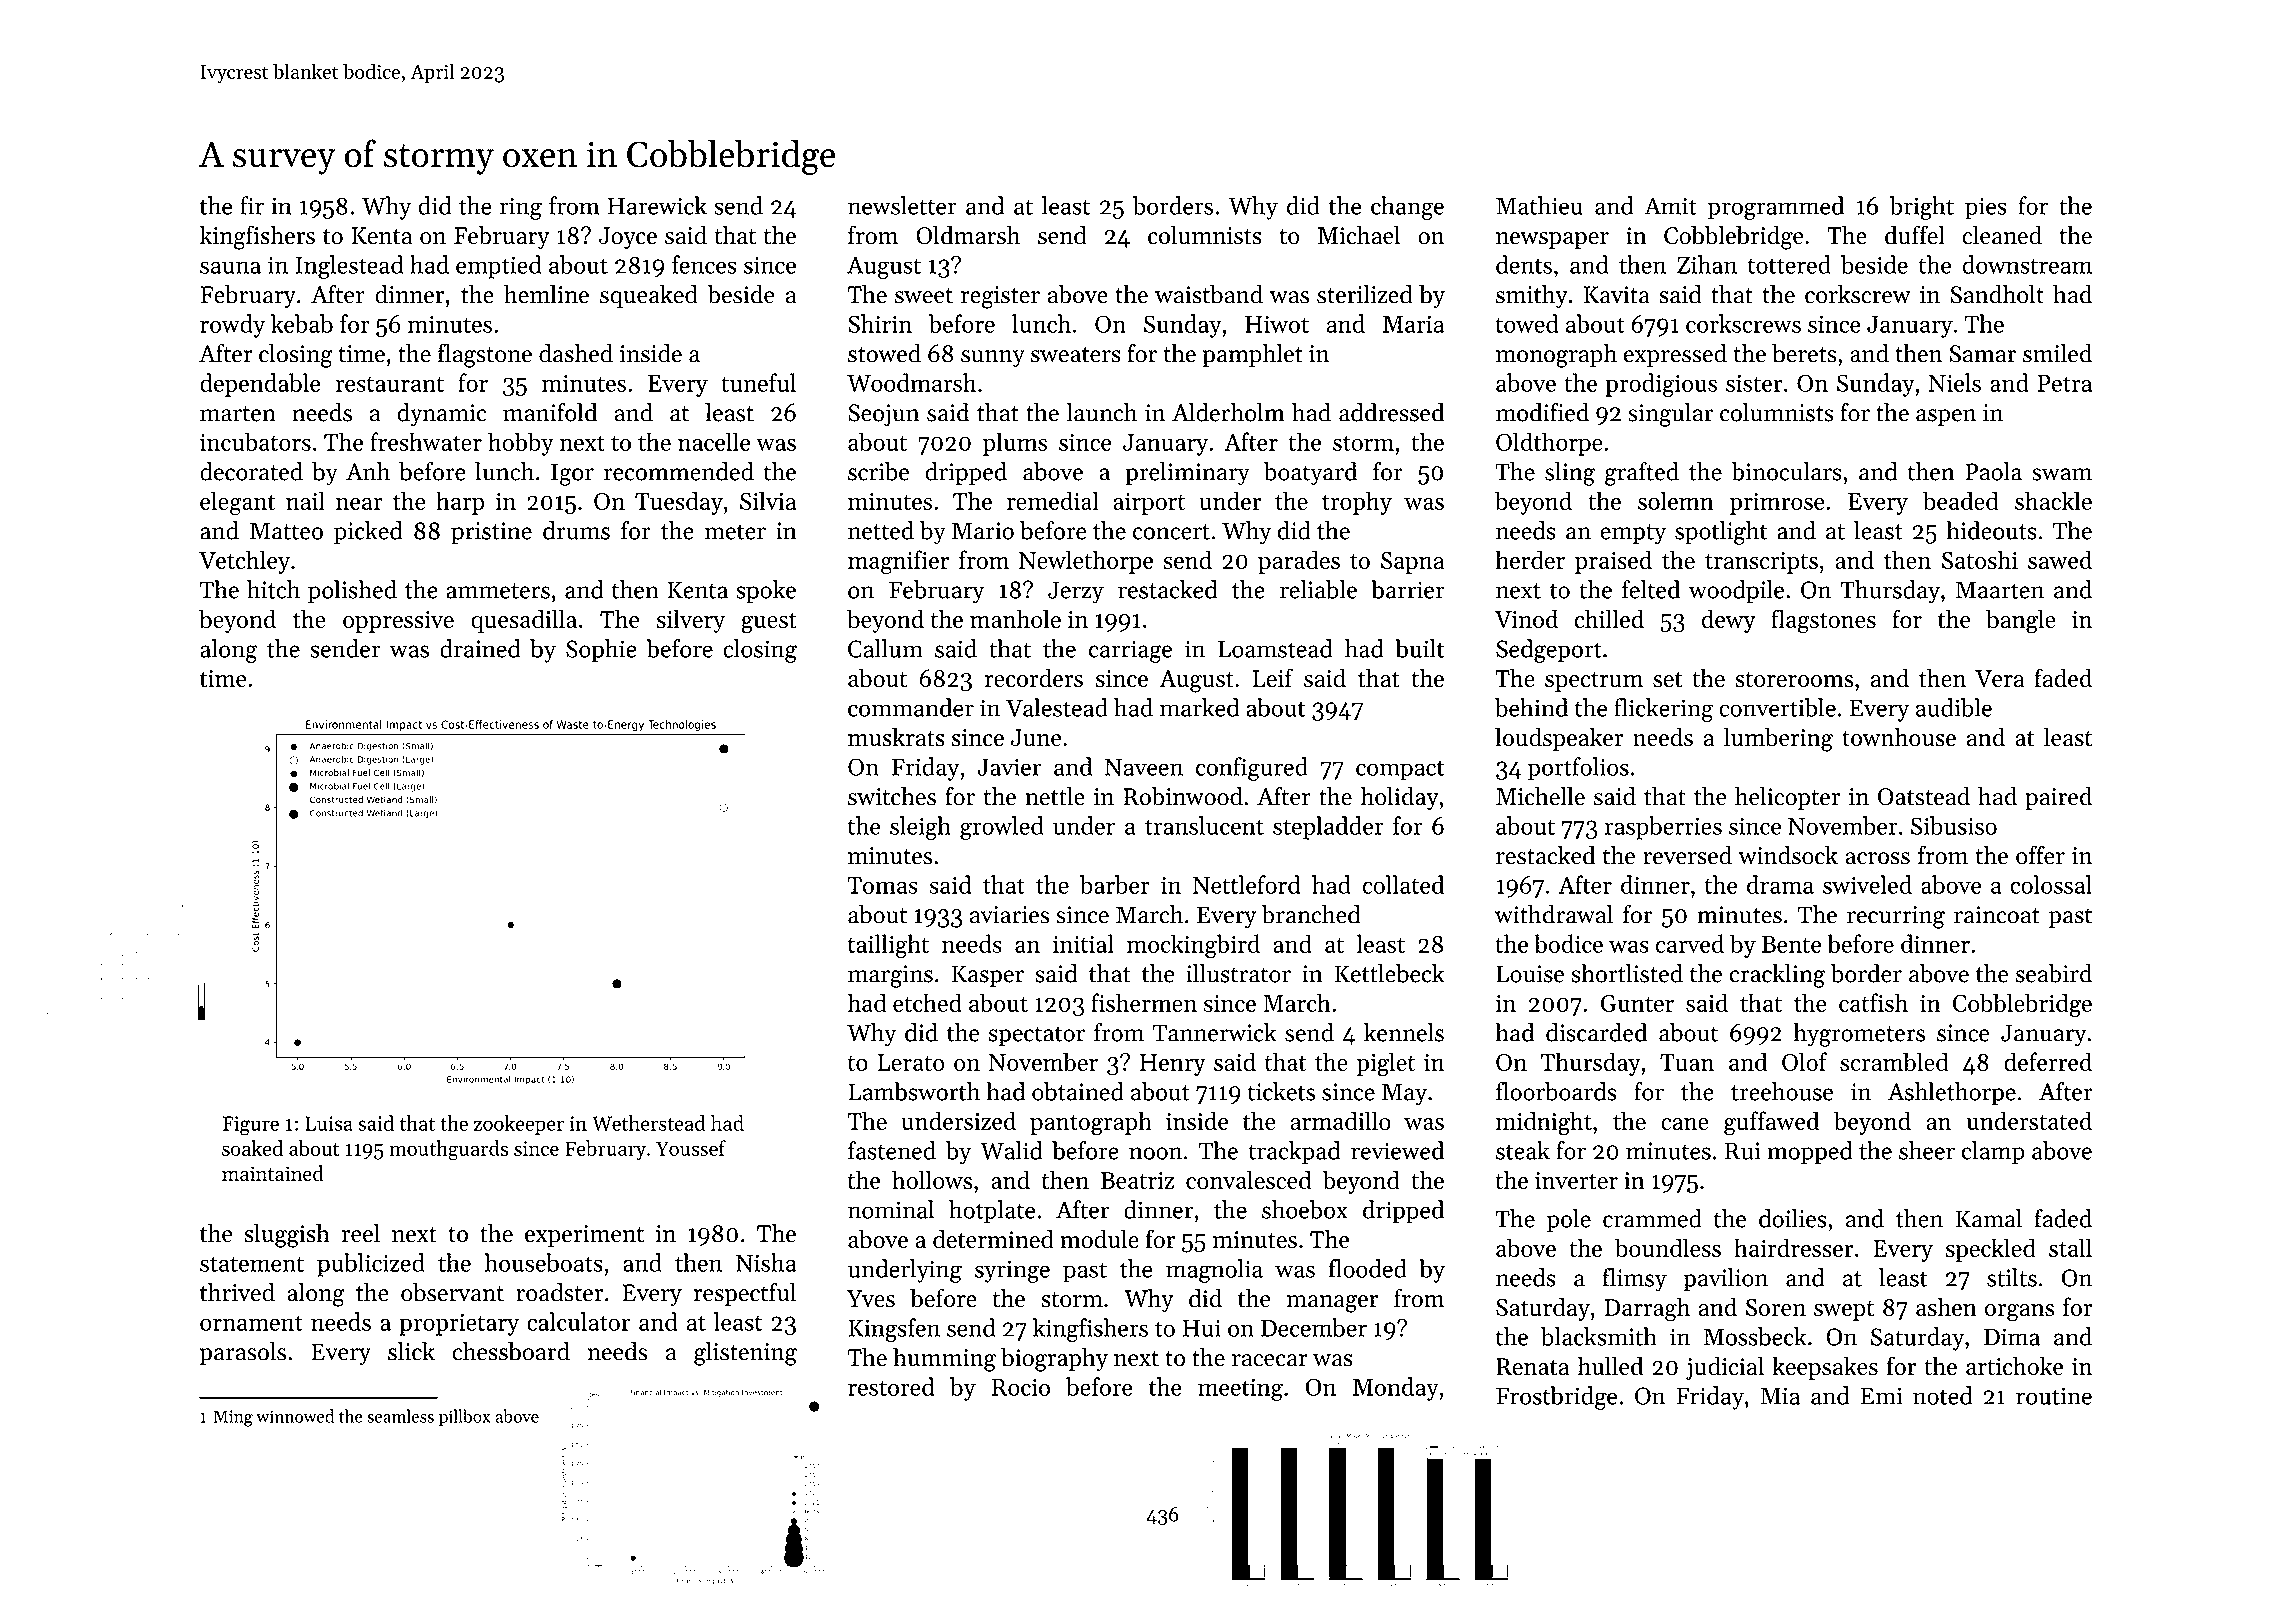 Image resolution: width=2292 pixels, height=1620 pixels. What do you see at coordinates (230, 267) in the screenshot?
I see `sauna` at bounding box center [230, 267].
